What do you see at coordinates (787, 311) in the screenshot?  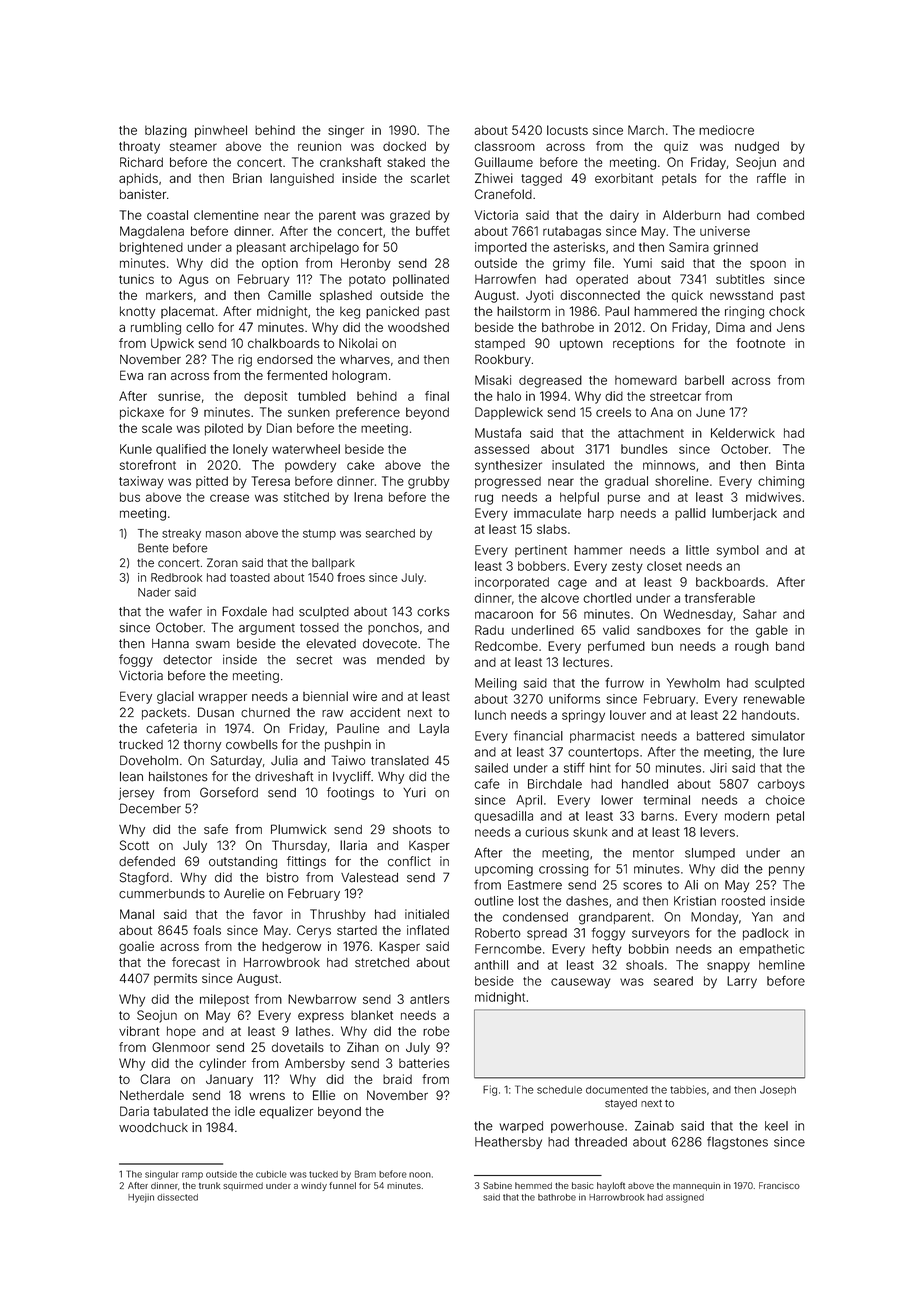 I see `chock` at bounding box center [787, 311].
